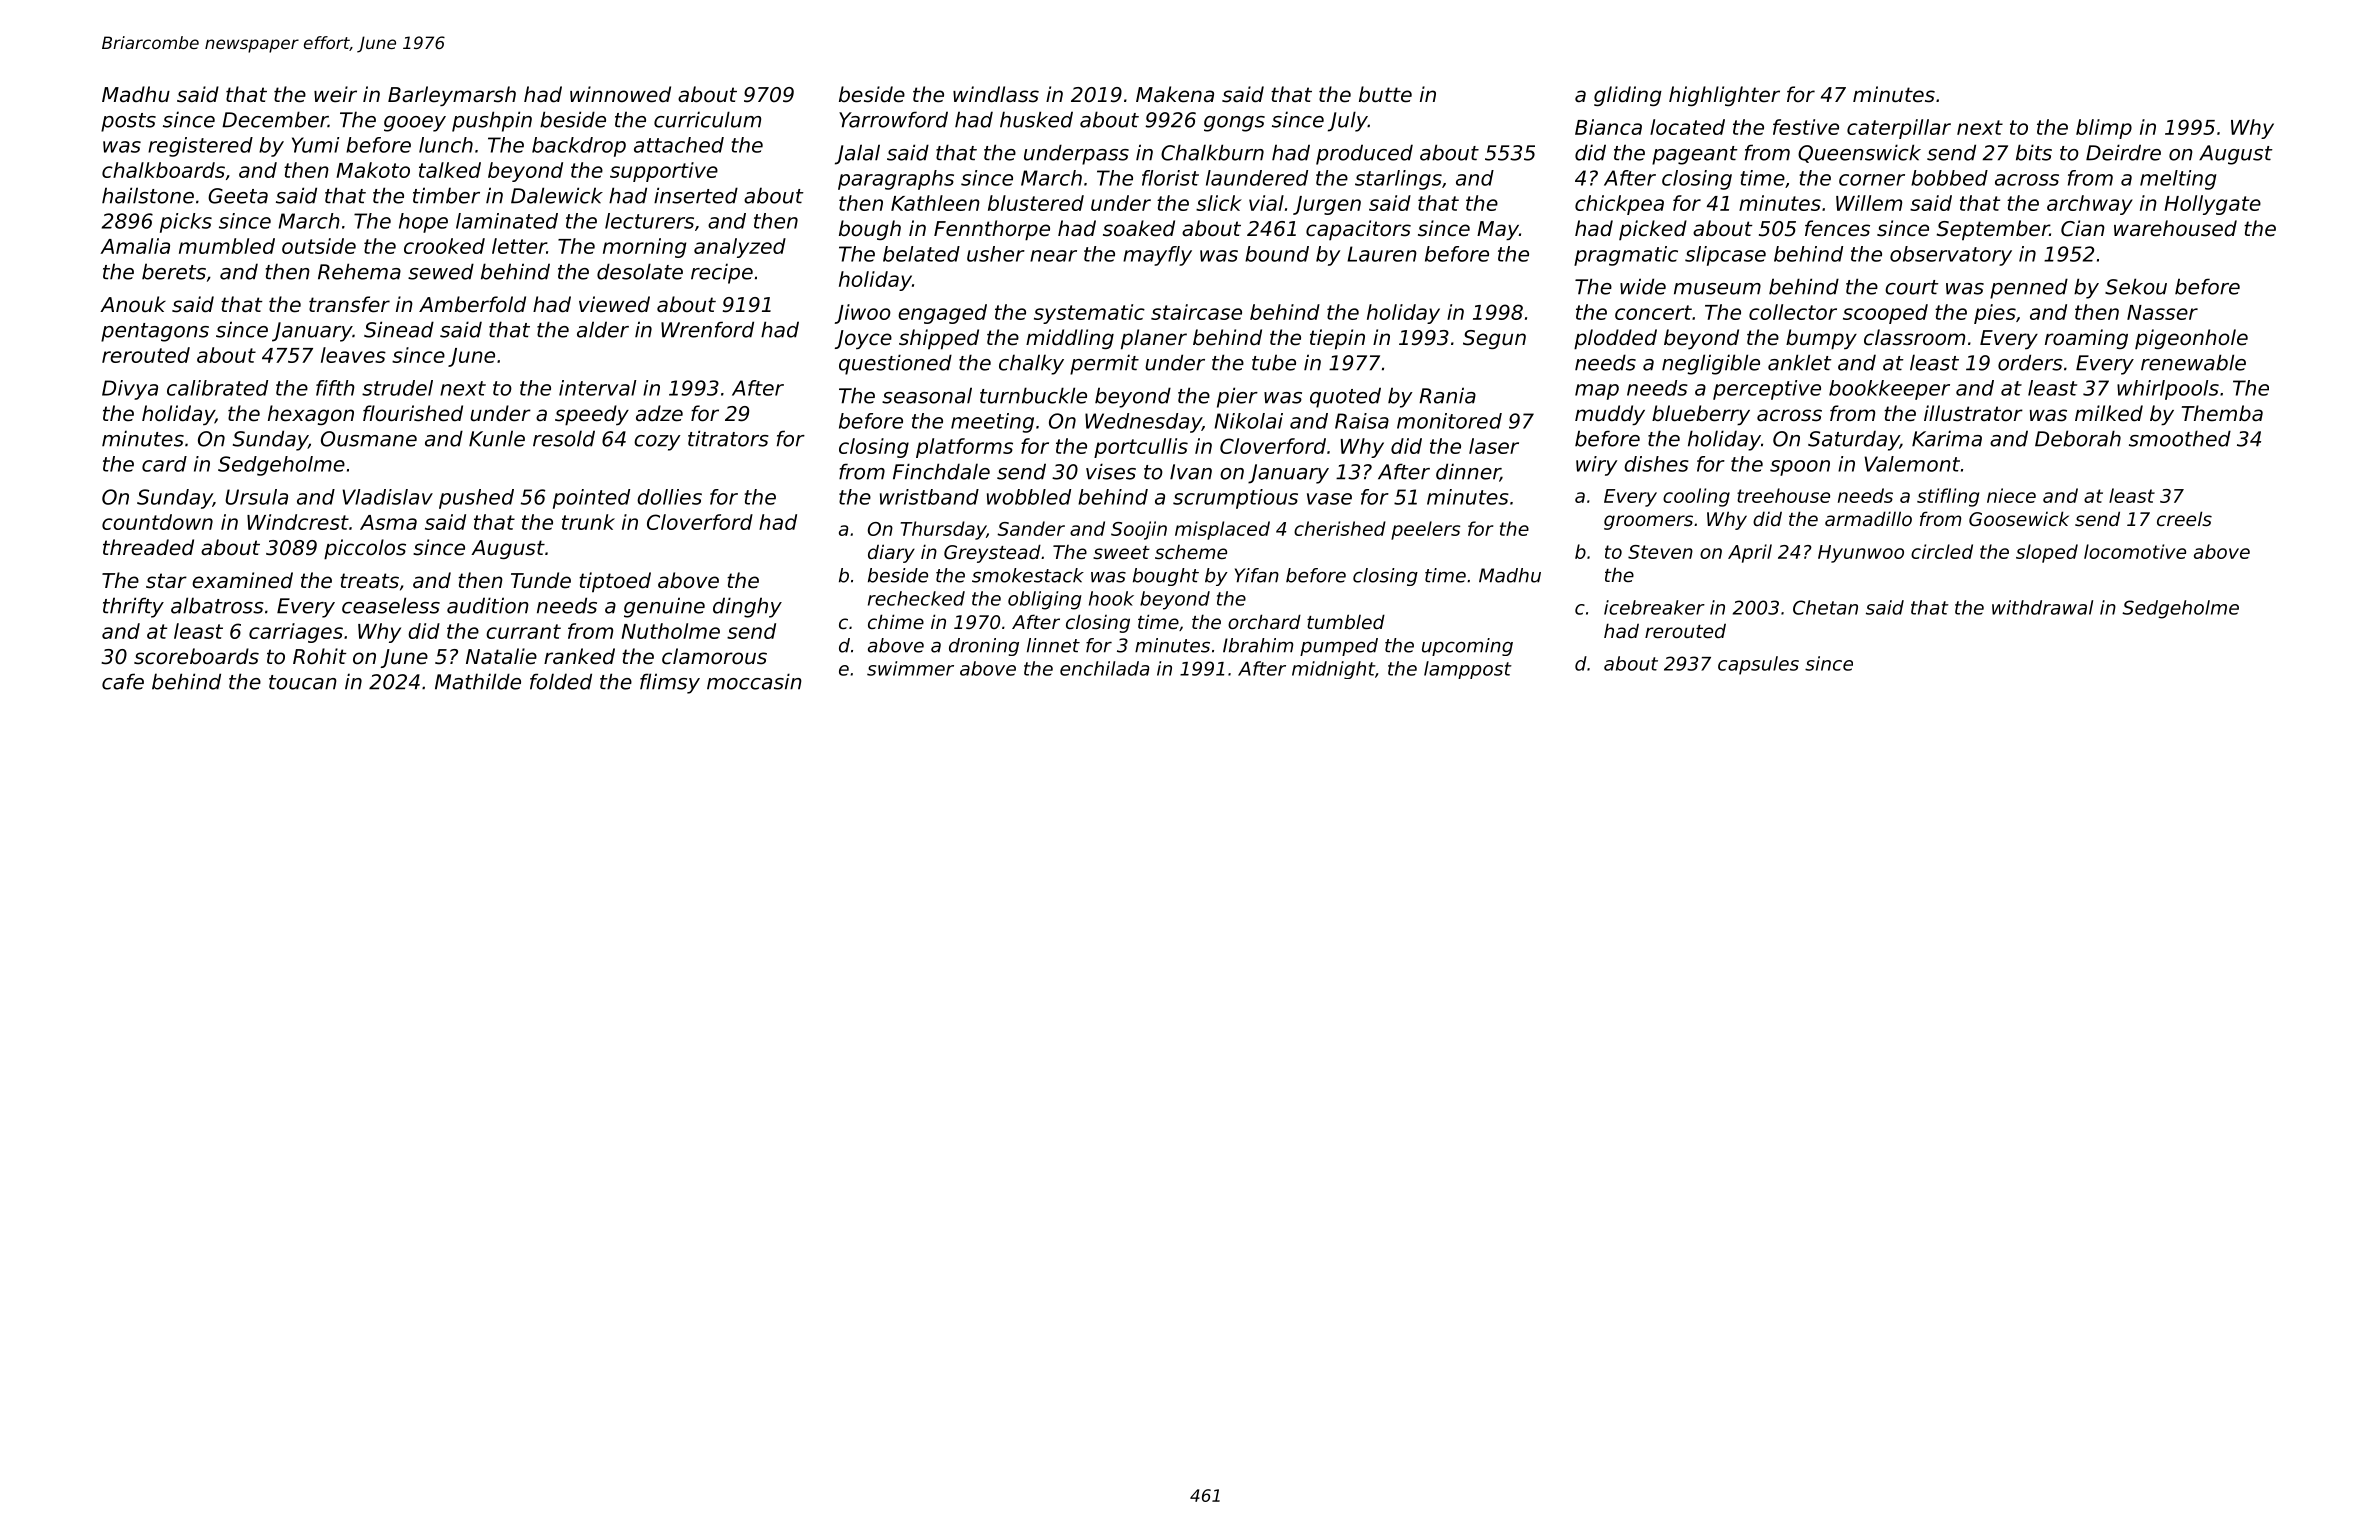 Image resolution: width=2380 pixels, height=1540 pixels. I want to click on December, so click(275, 119).
